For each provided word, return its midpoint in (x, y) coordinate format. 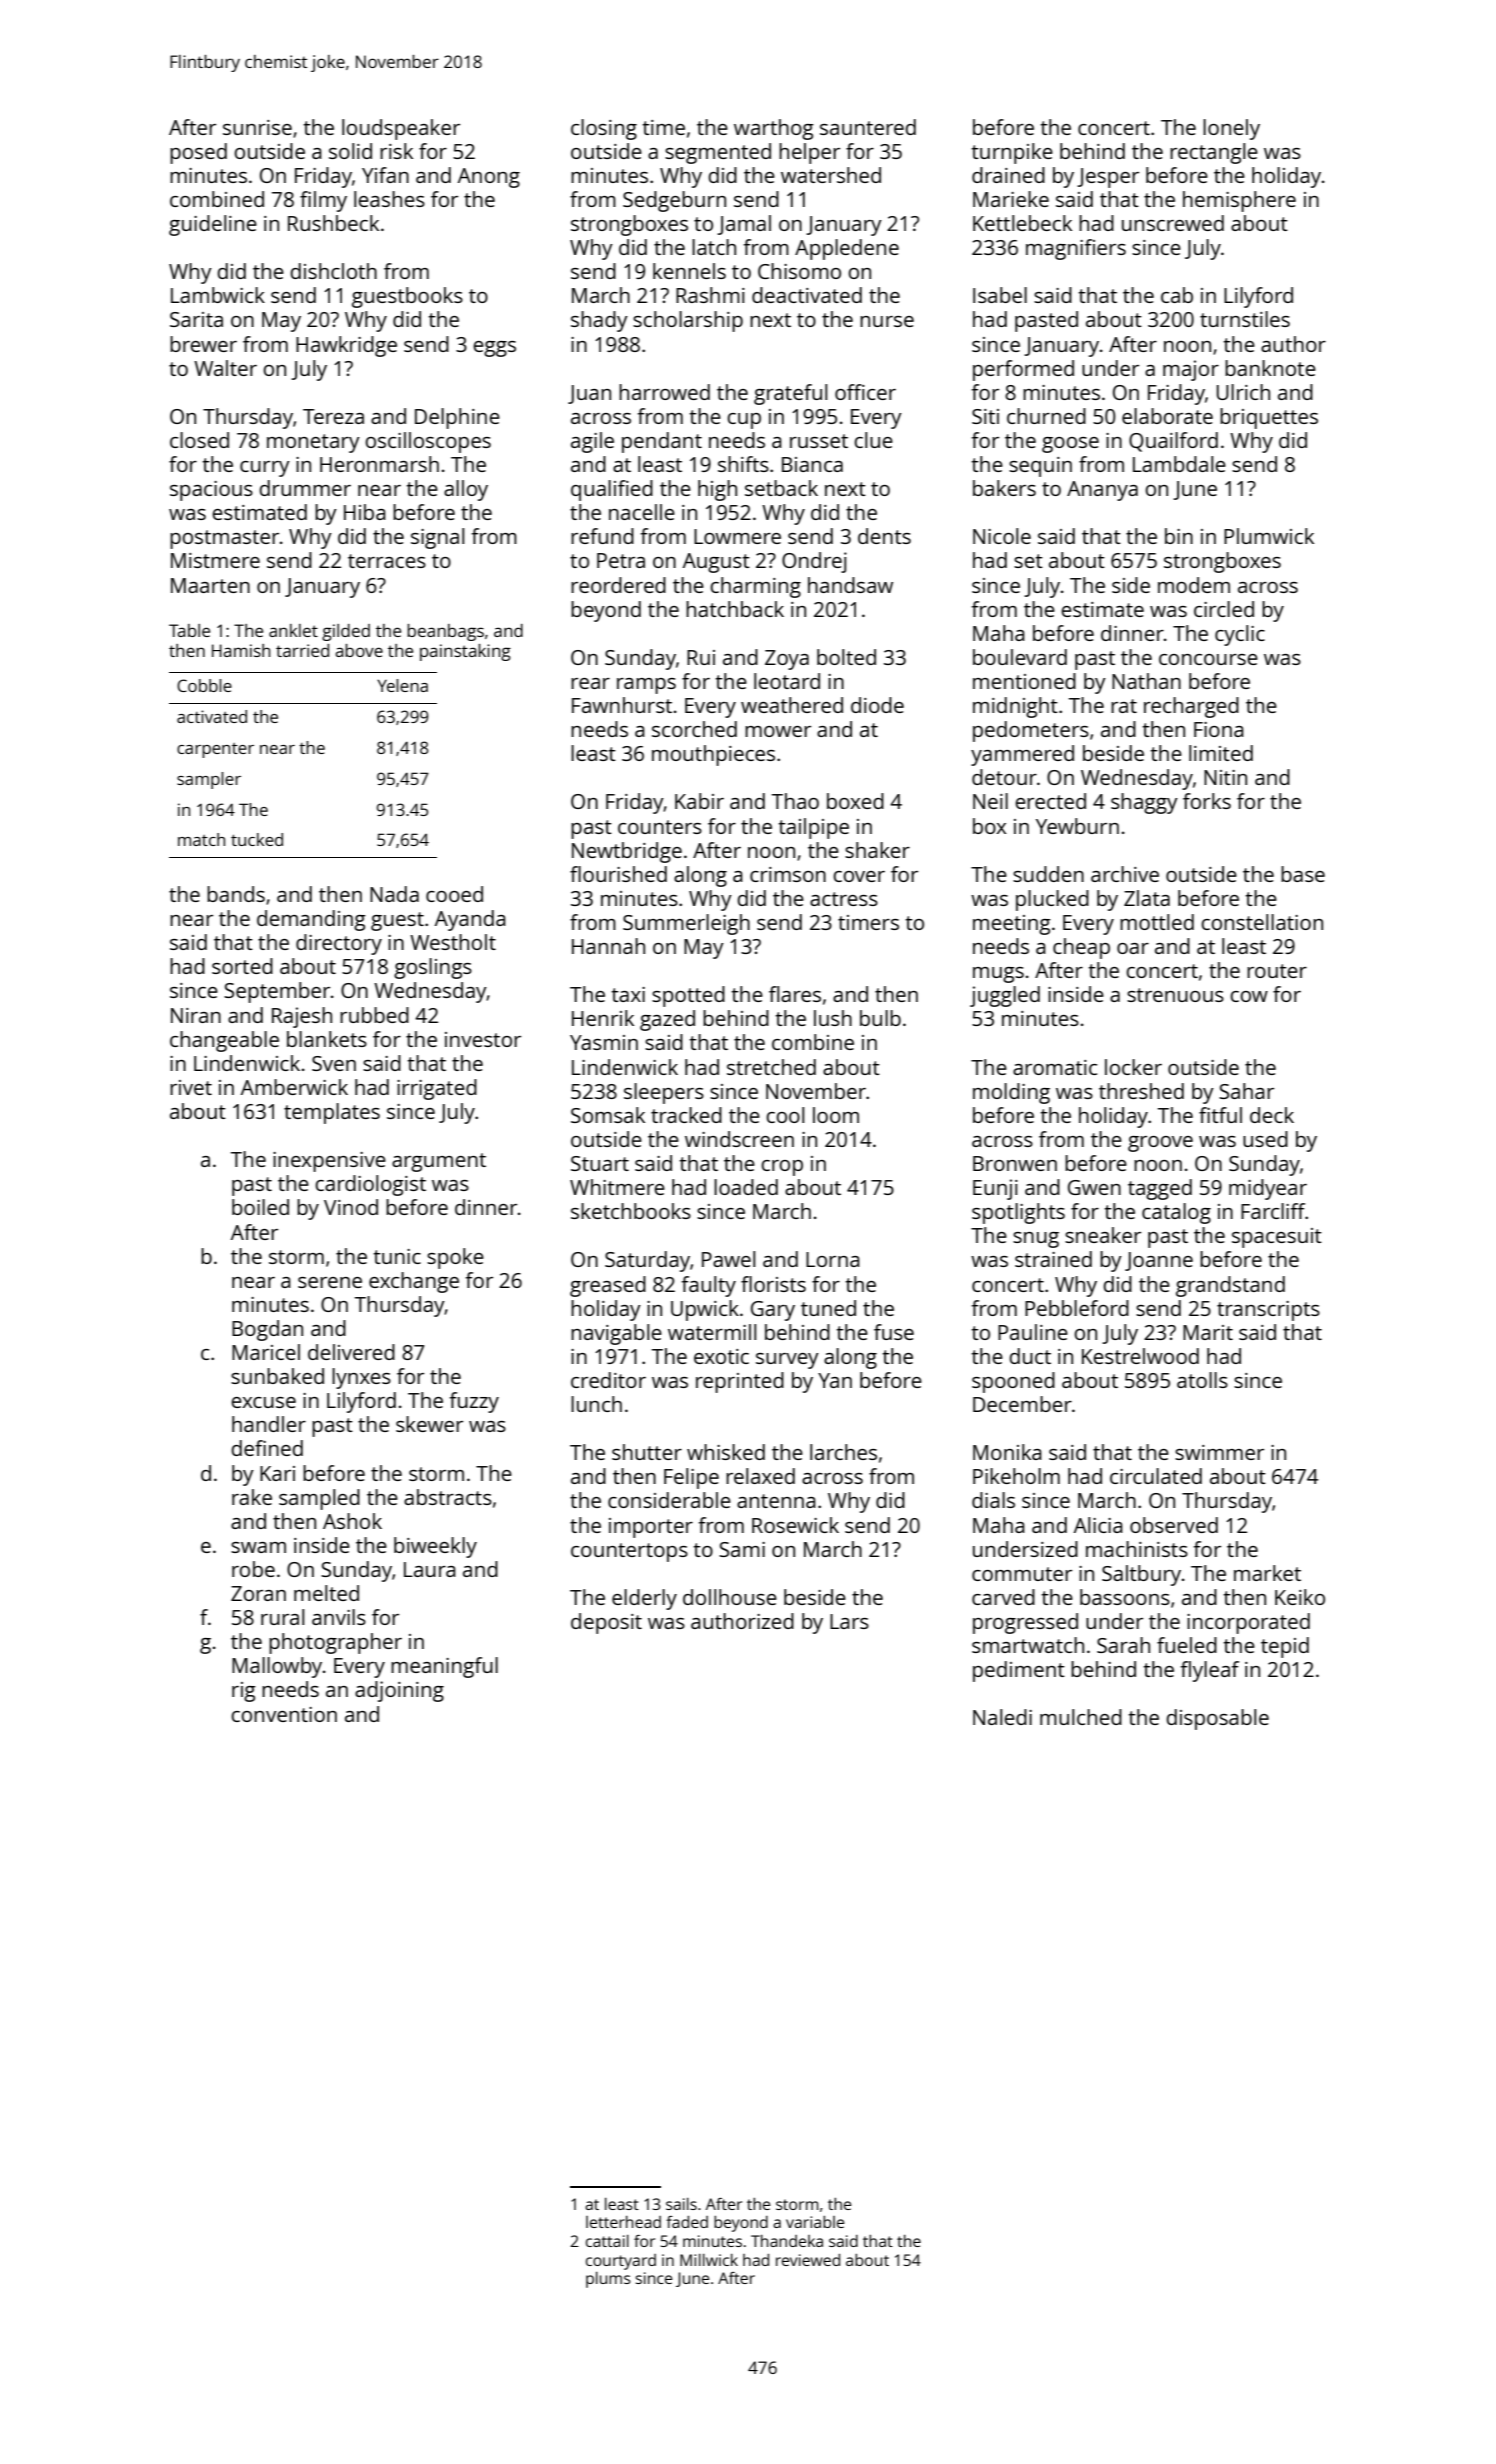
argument (439, 1162)
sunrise (257, 127)
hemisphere (1239, 201)
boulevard (1020, 657)
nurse (887, 321)
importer (651, 1528)
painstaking (465, 652)
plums (608, 2280)
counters (660, 827)
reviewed (808, 2260)
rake (252, 1497)
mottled (1157, 922)
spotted (688, 996)
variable (815, 2222)
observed (1174, 1525)
